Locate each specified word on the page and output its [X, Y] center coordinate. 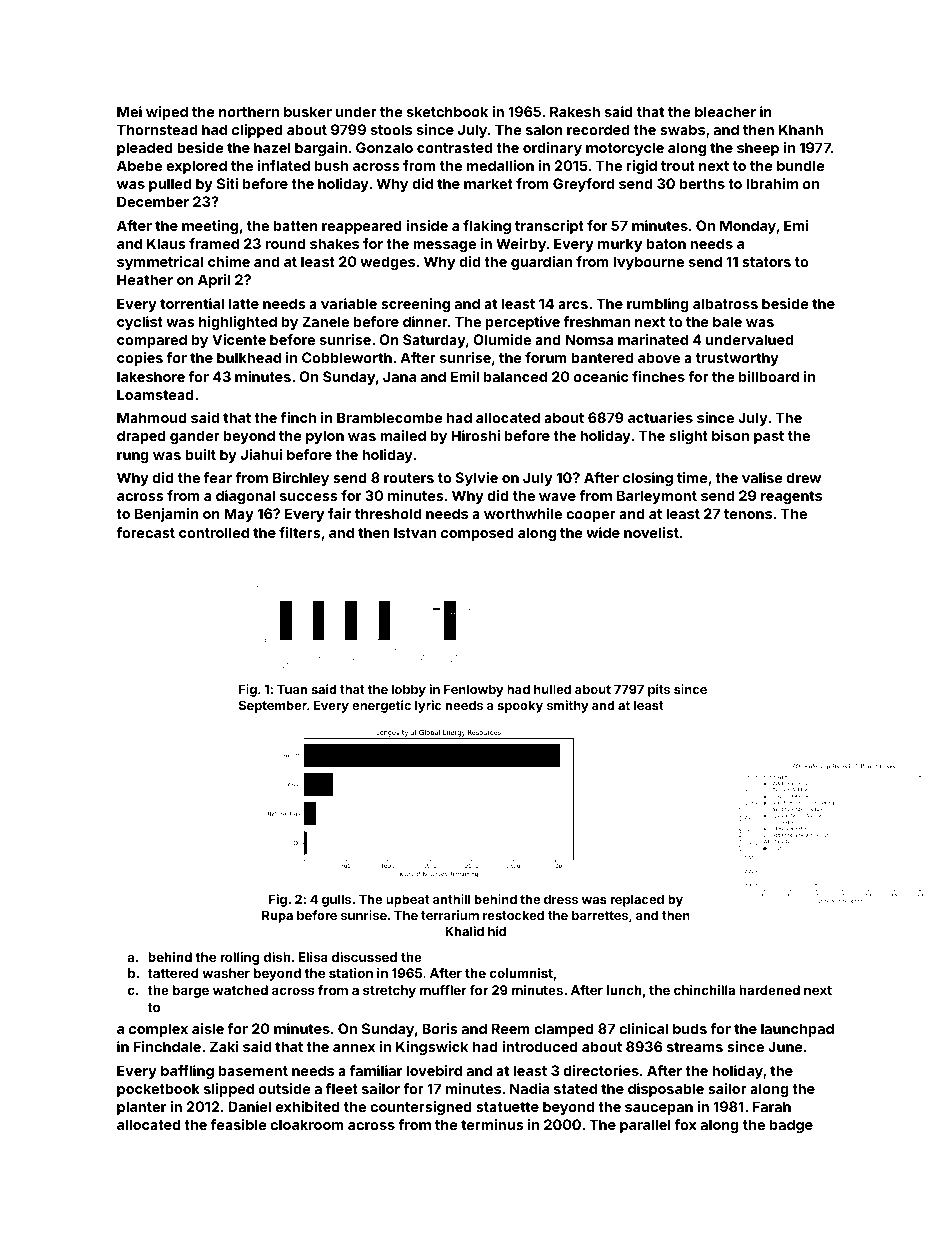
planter [141, 1108]
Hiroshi [475, 435]
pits [659, 690]
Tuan [292, 689]
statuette [507, 1107]
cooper [591, 516]
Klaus [166, 243]
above [659, 357]
